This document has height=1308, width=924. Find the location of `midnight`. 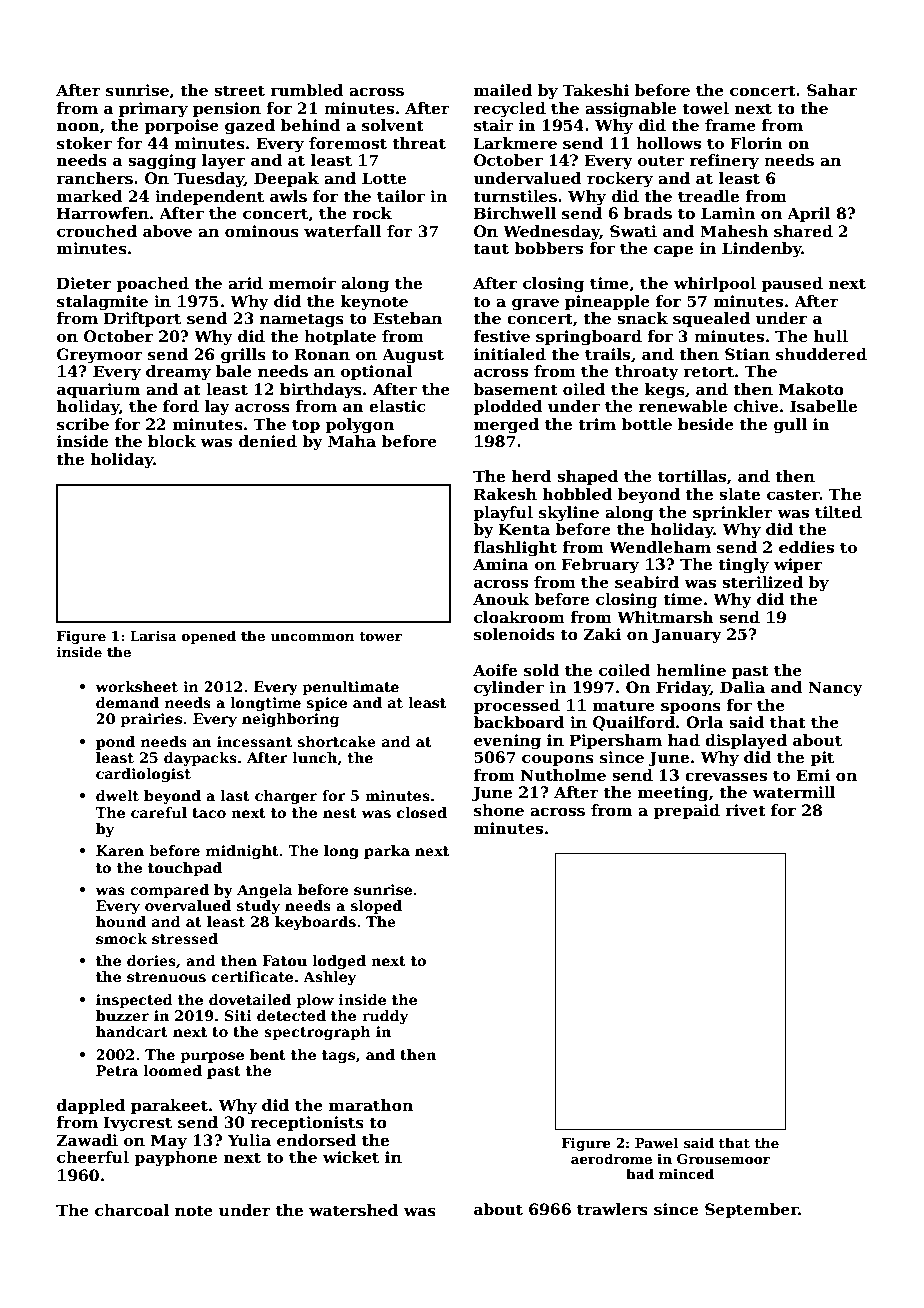

midnight is located at coordinates (242, 852).
